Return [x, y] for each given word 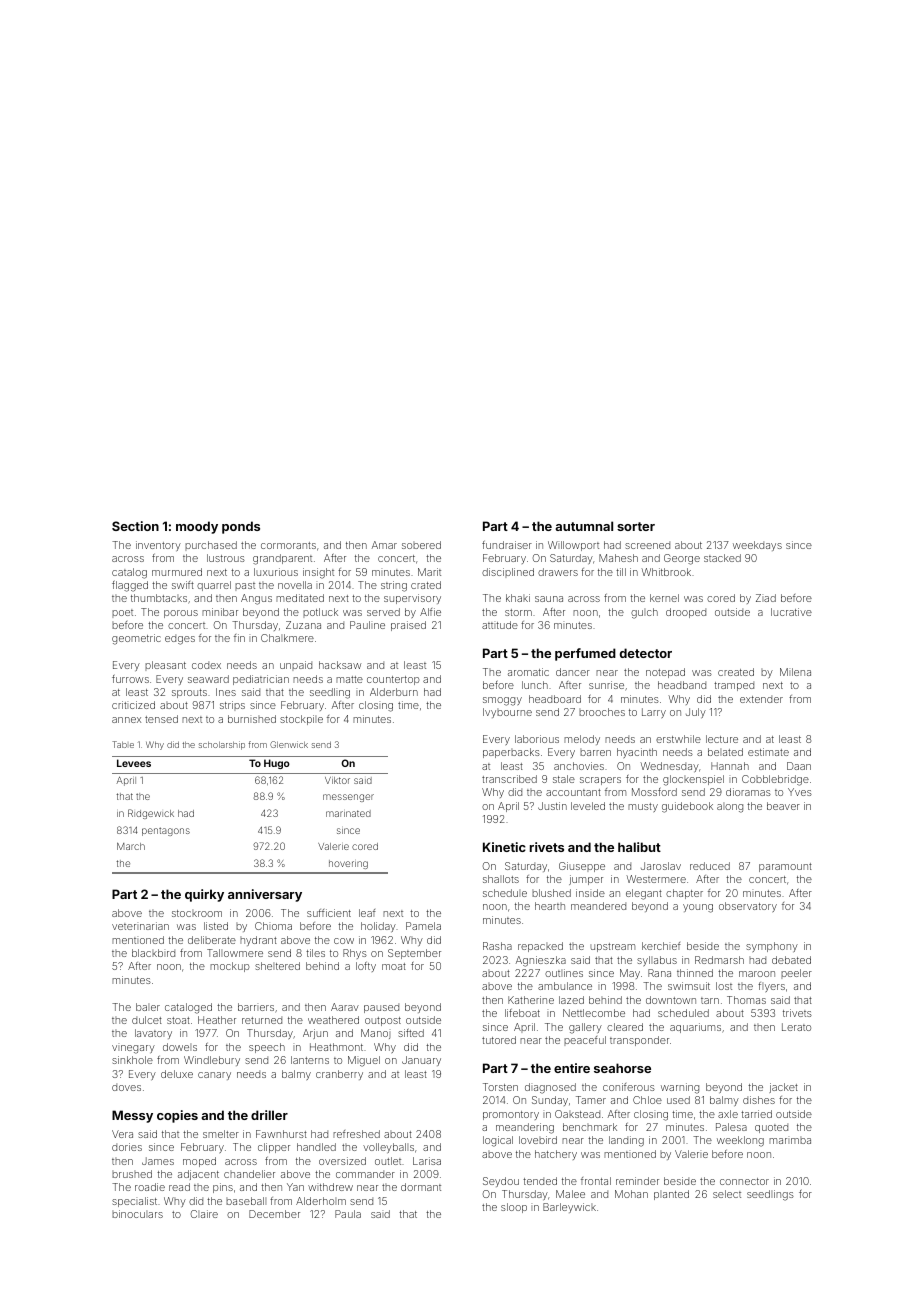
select [727, 1194]
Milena [795, 672]
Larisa [427, 1161]
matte [349, 679]
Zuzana [303, 625]
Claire [204, 1214]
